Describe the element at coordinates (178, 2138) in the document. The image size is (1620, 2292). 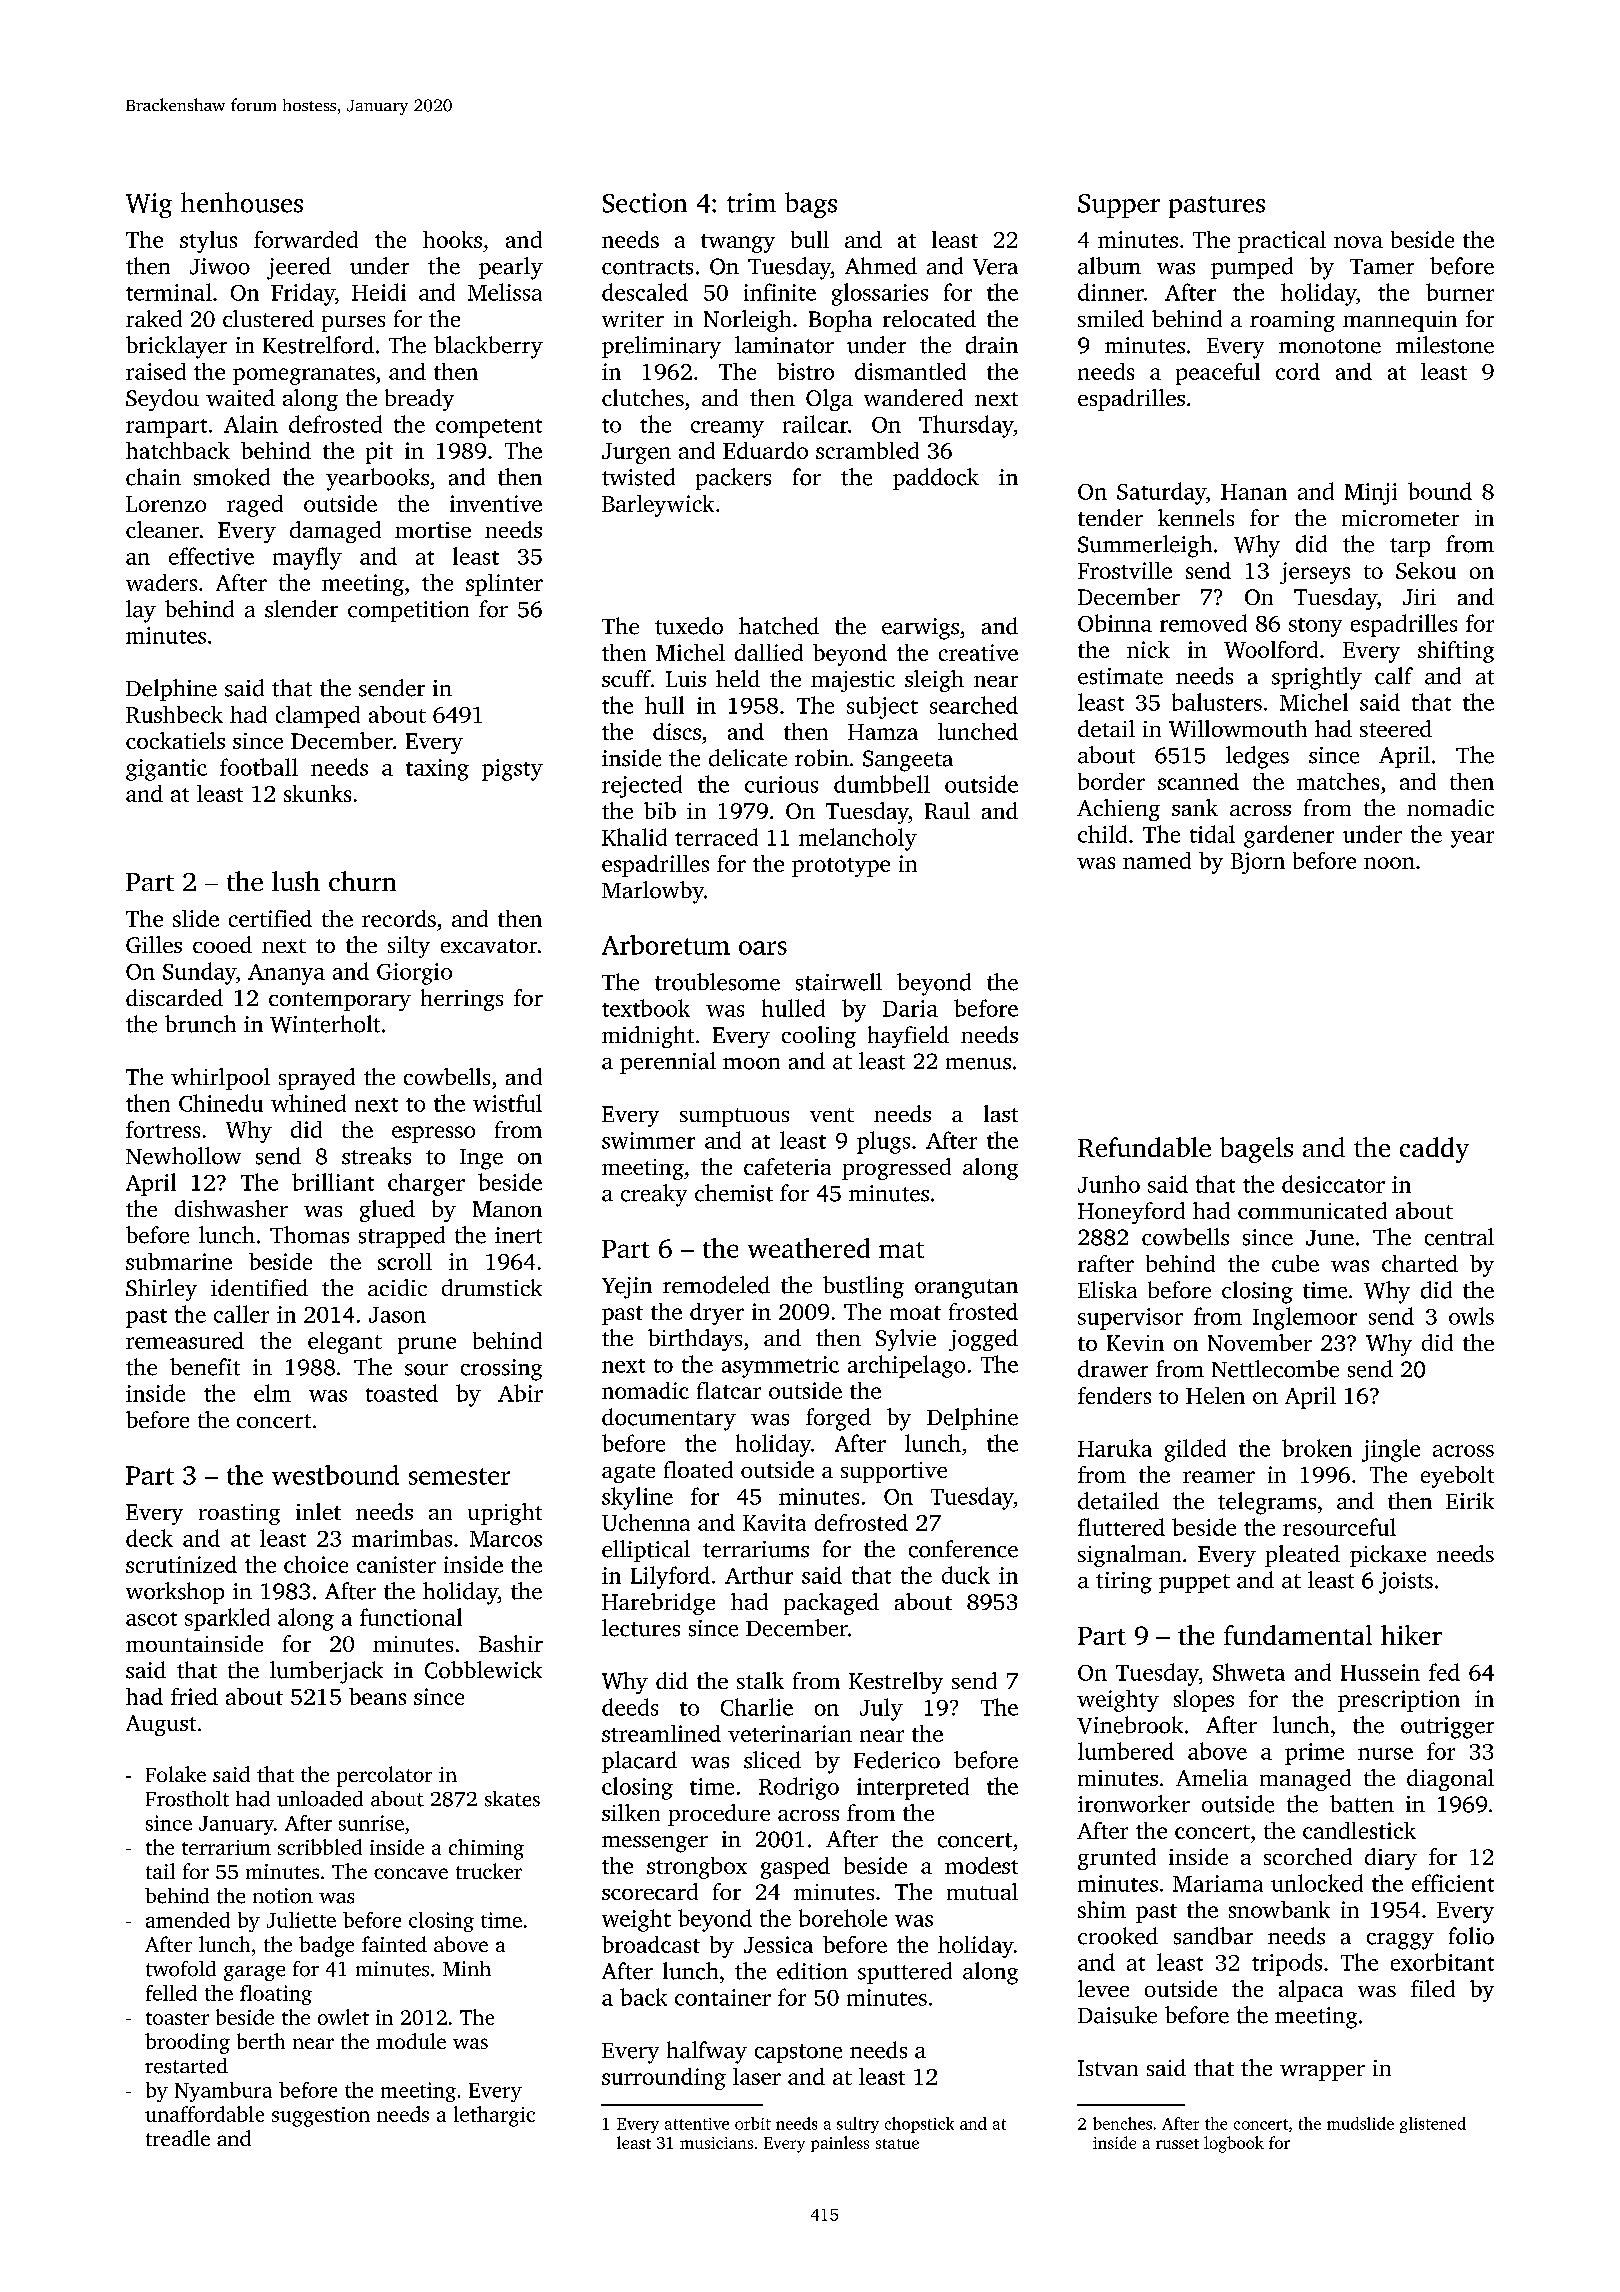
I see `treadle` at that location.
